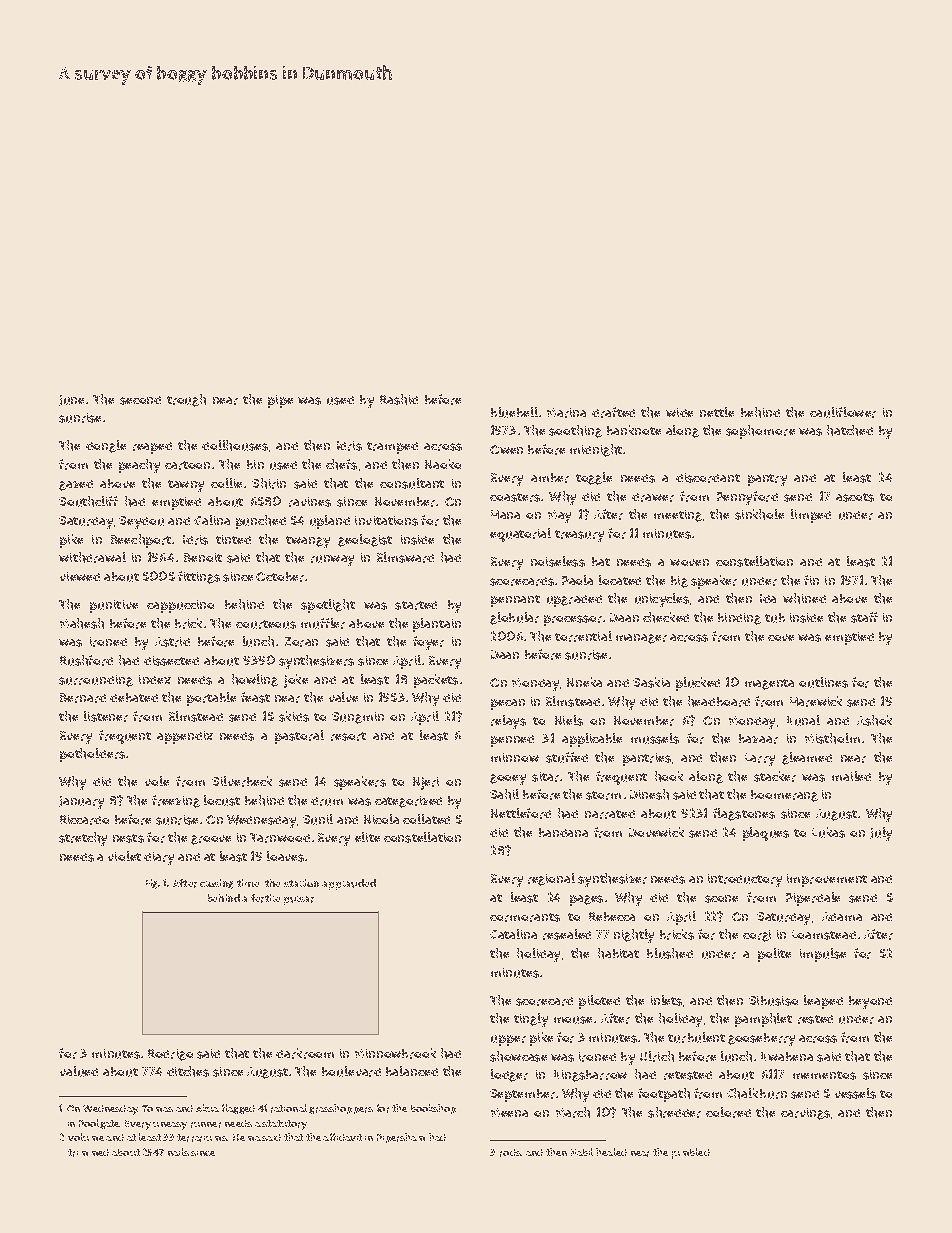 The height and width of the screenshot is (1233, 952). I want to click on wide, so click(679, 412).
